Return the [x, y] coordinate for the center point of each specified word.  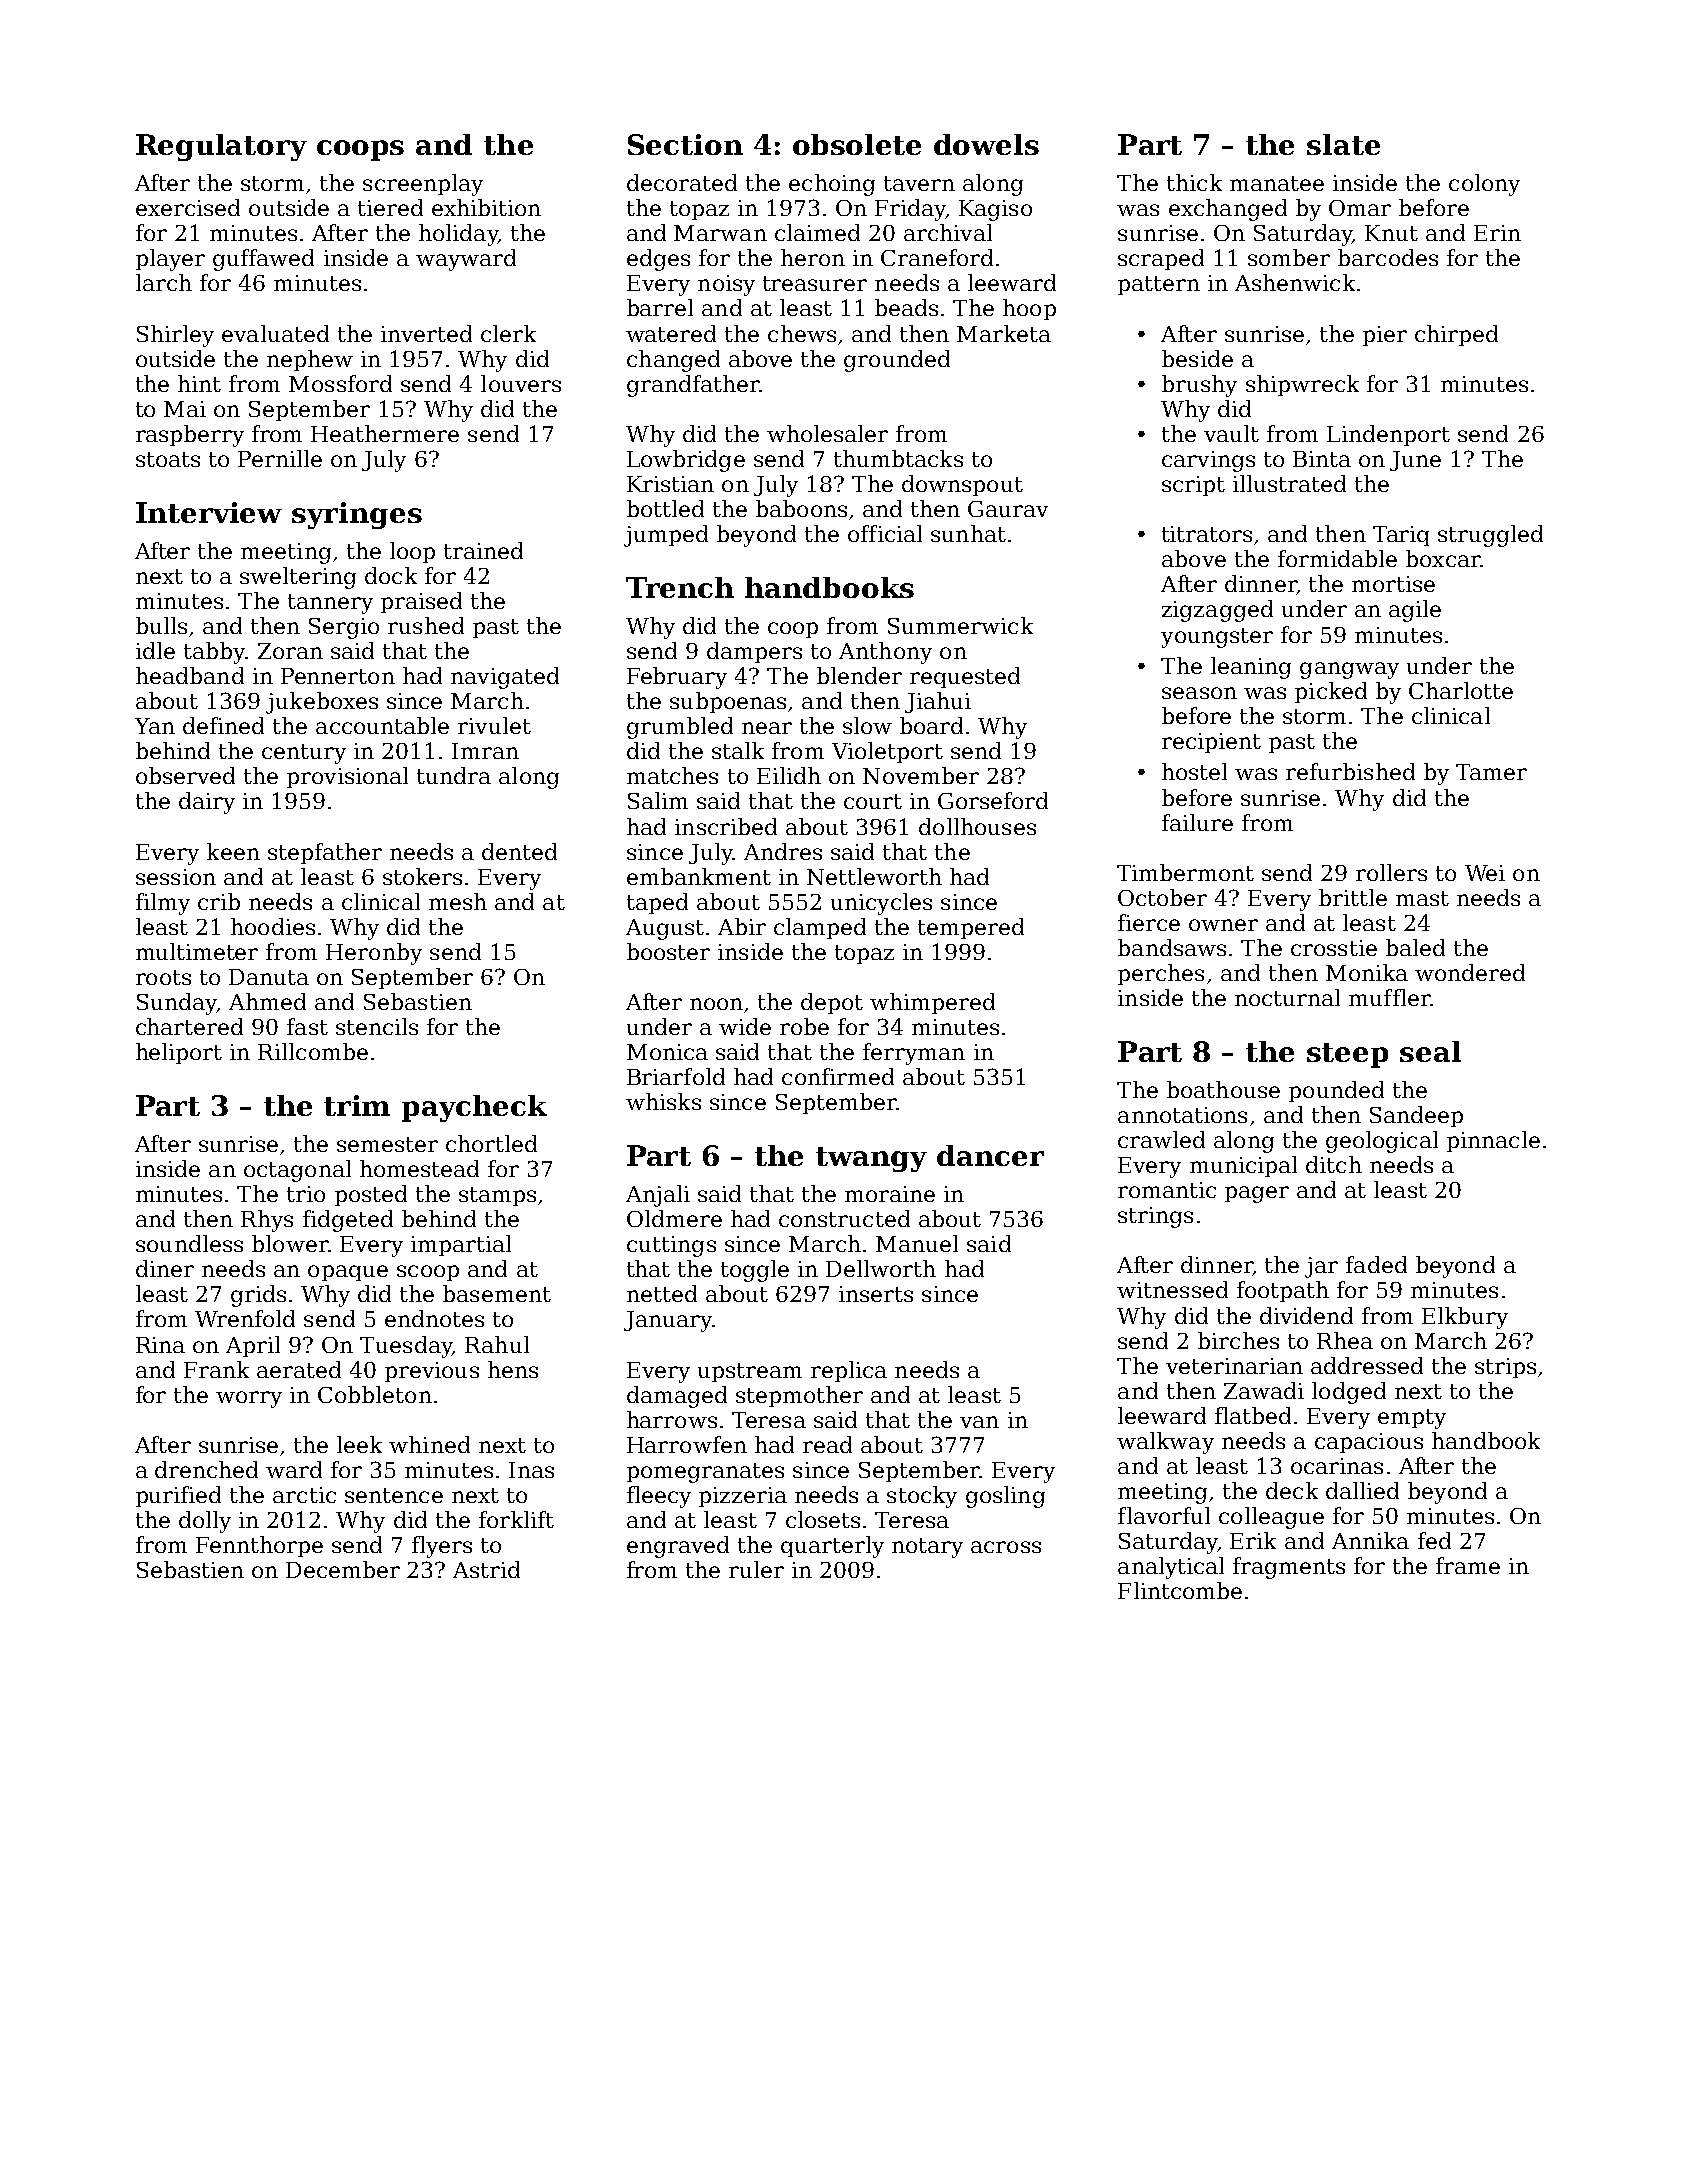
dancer [990, 1155]
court [873, 801]
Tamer [1491, 772]
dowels [986, 144]
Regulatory [221, 147]
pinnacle [1493, 1141]
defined [223, 725]
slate [1343, 144]
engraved [678, 1547]
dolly [205, 1522]
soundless [189, 1243]
